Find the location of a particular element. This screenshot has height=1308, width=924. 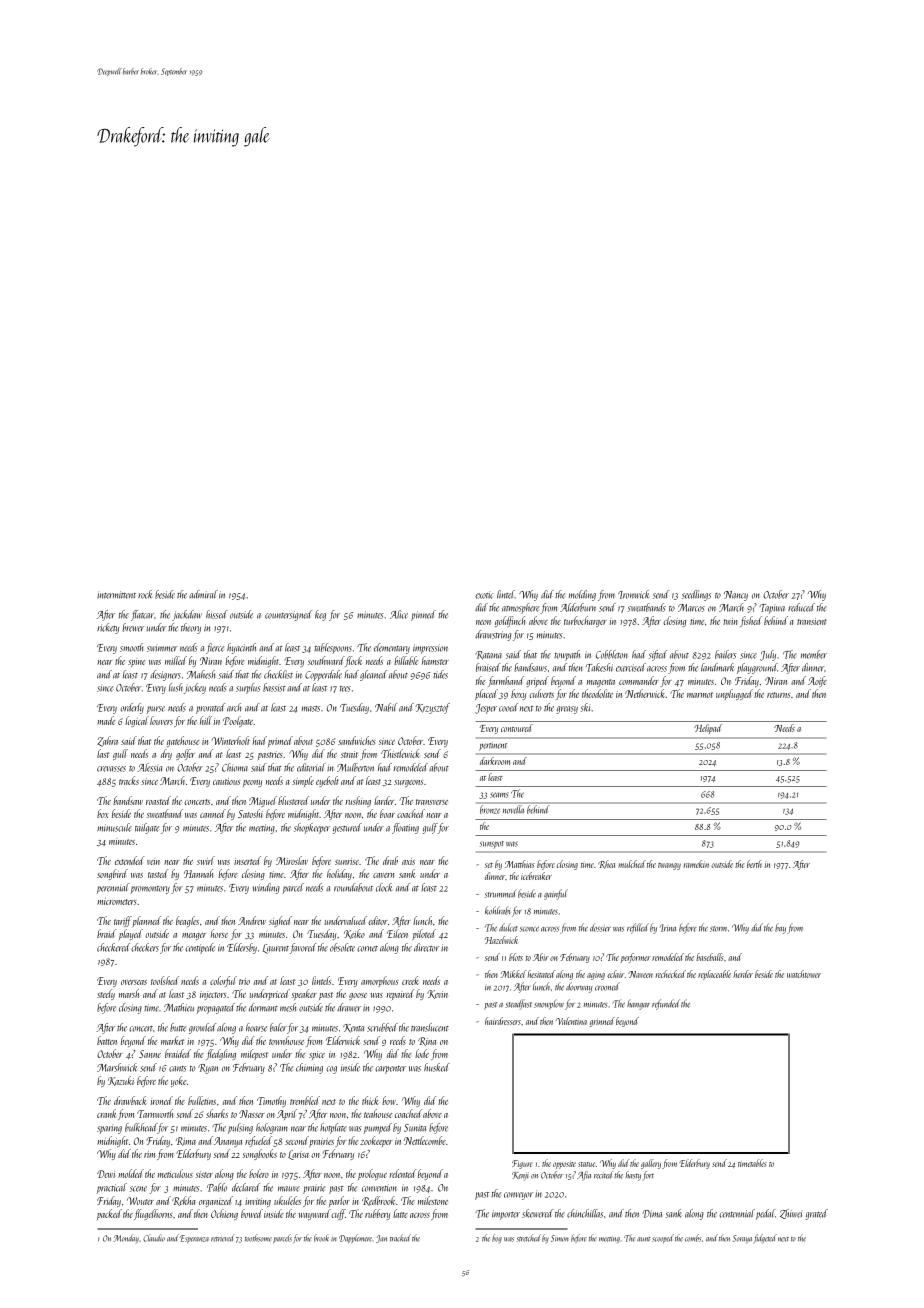

billable is located at coordinates (406, 660).
